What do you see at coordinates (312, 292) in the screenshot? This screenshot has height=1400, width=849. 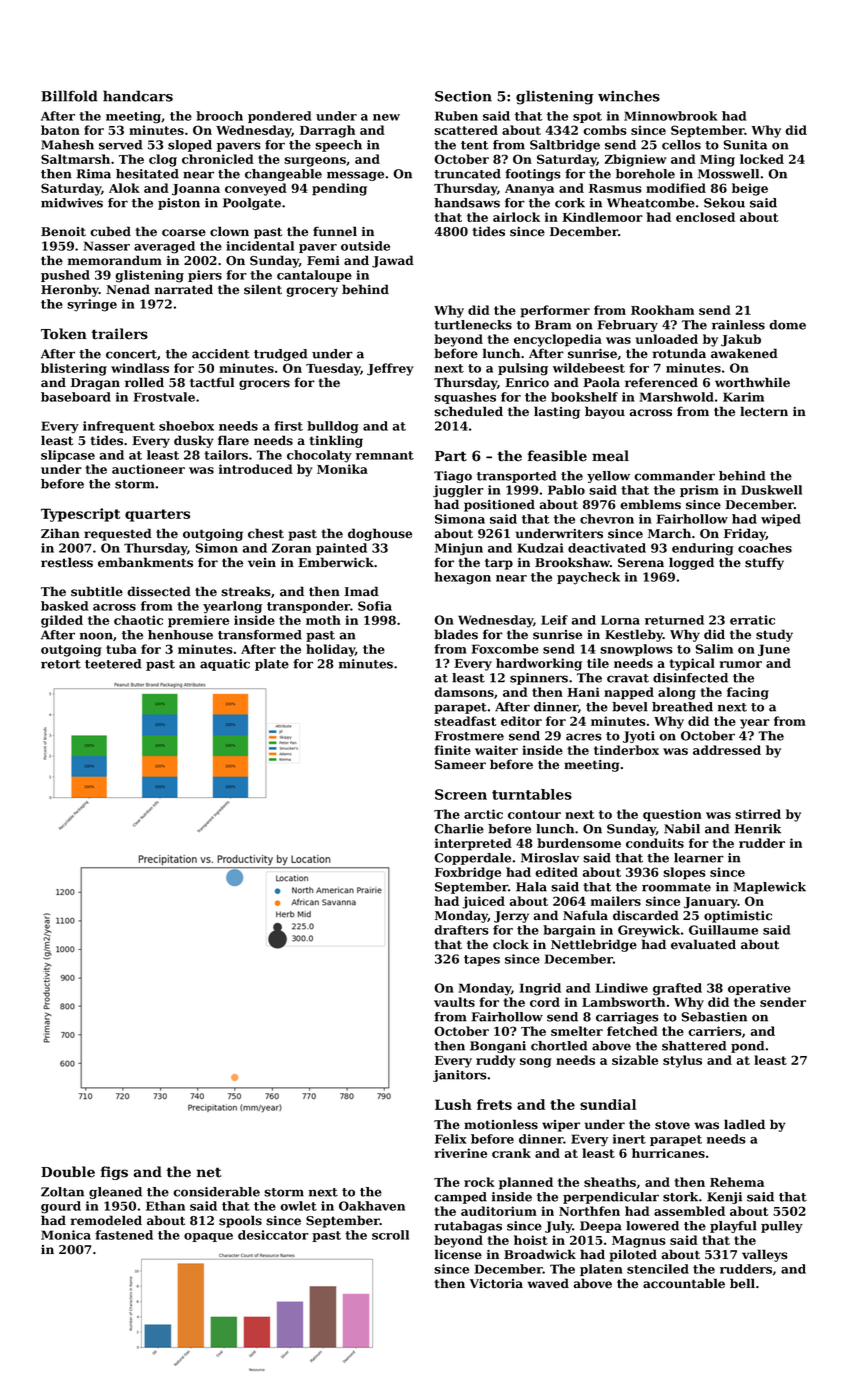 I see `grocery` at bounding box center [312, 292].
